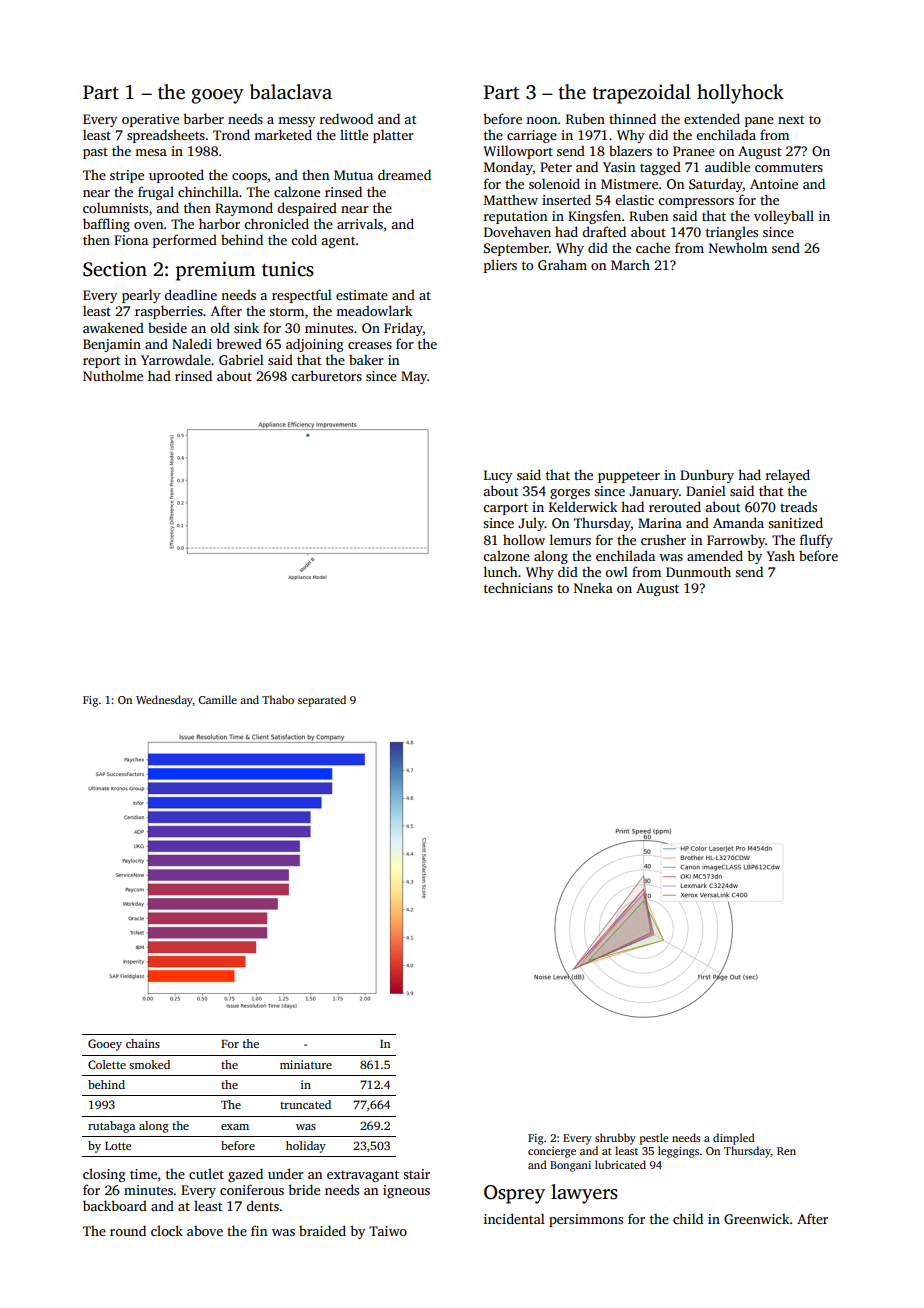 The width and height of the page is (924, 1308). I want to click on technicians, so click(518, 587).
